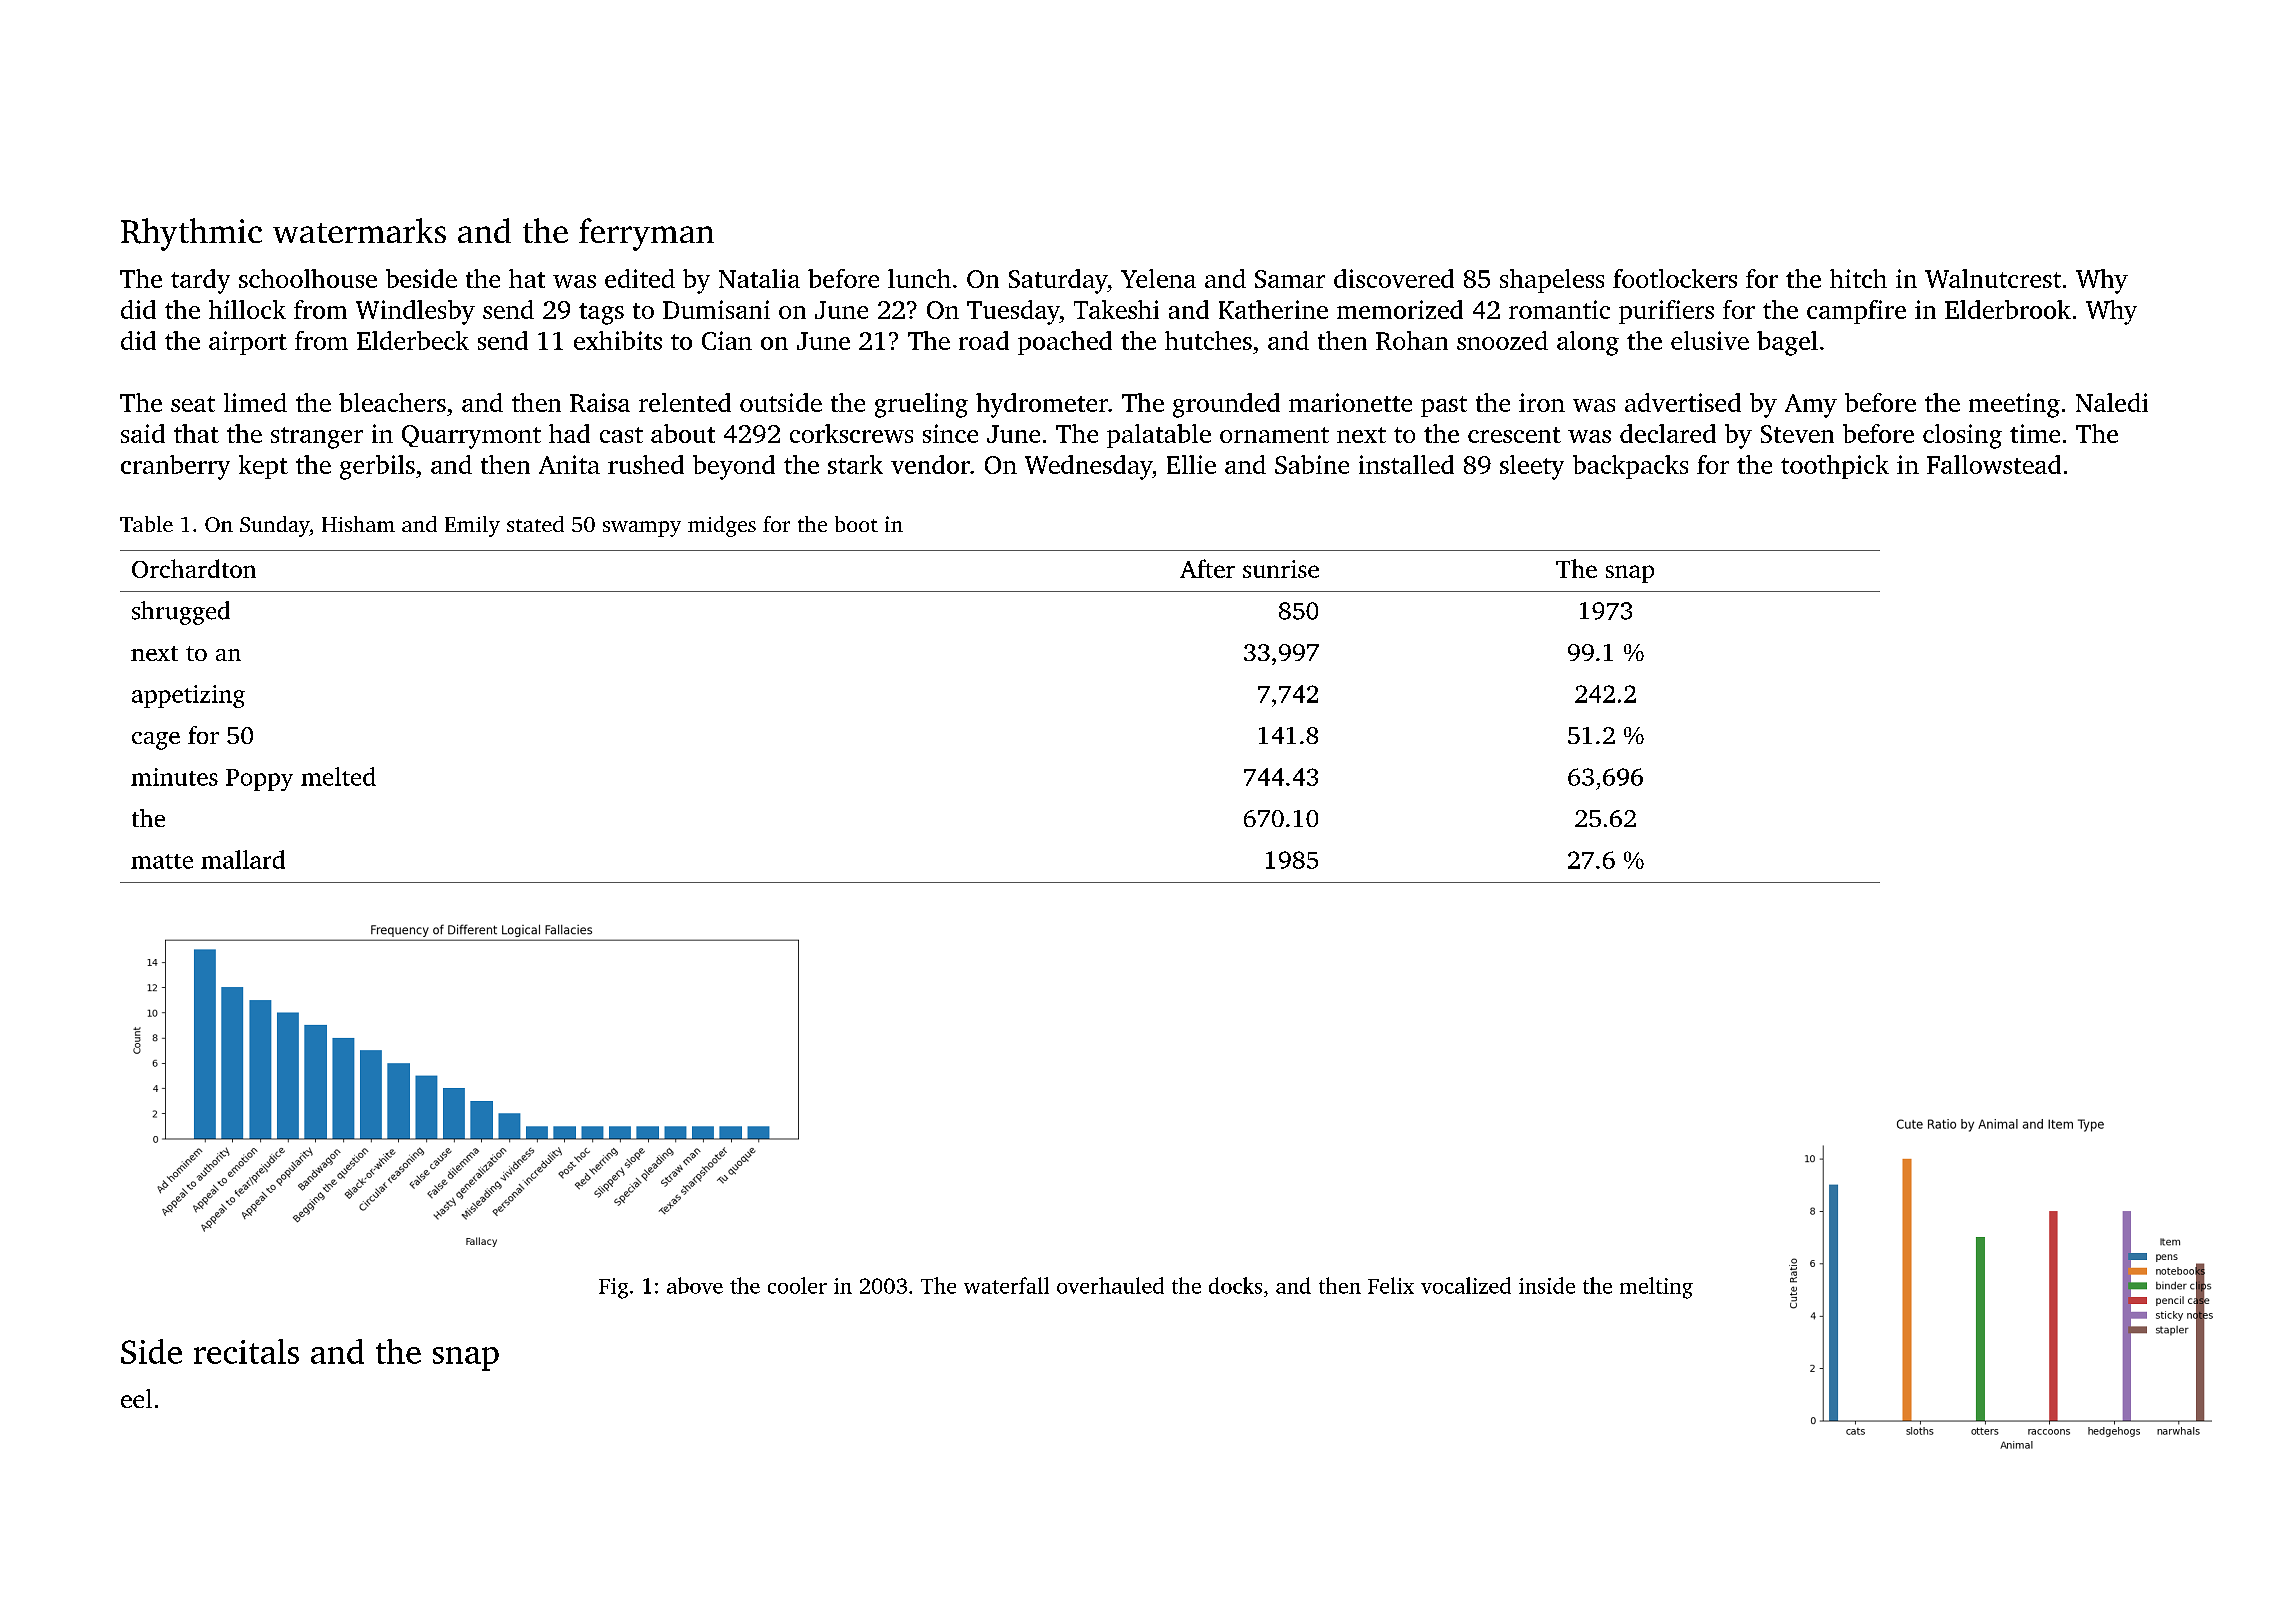 The height and width of the image is (1620, 2292). Describe the element at coordinates (1281, 569) in the image. I see `sunrise` at that location.
